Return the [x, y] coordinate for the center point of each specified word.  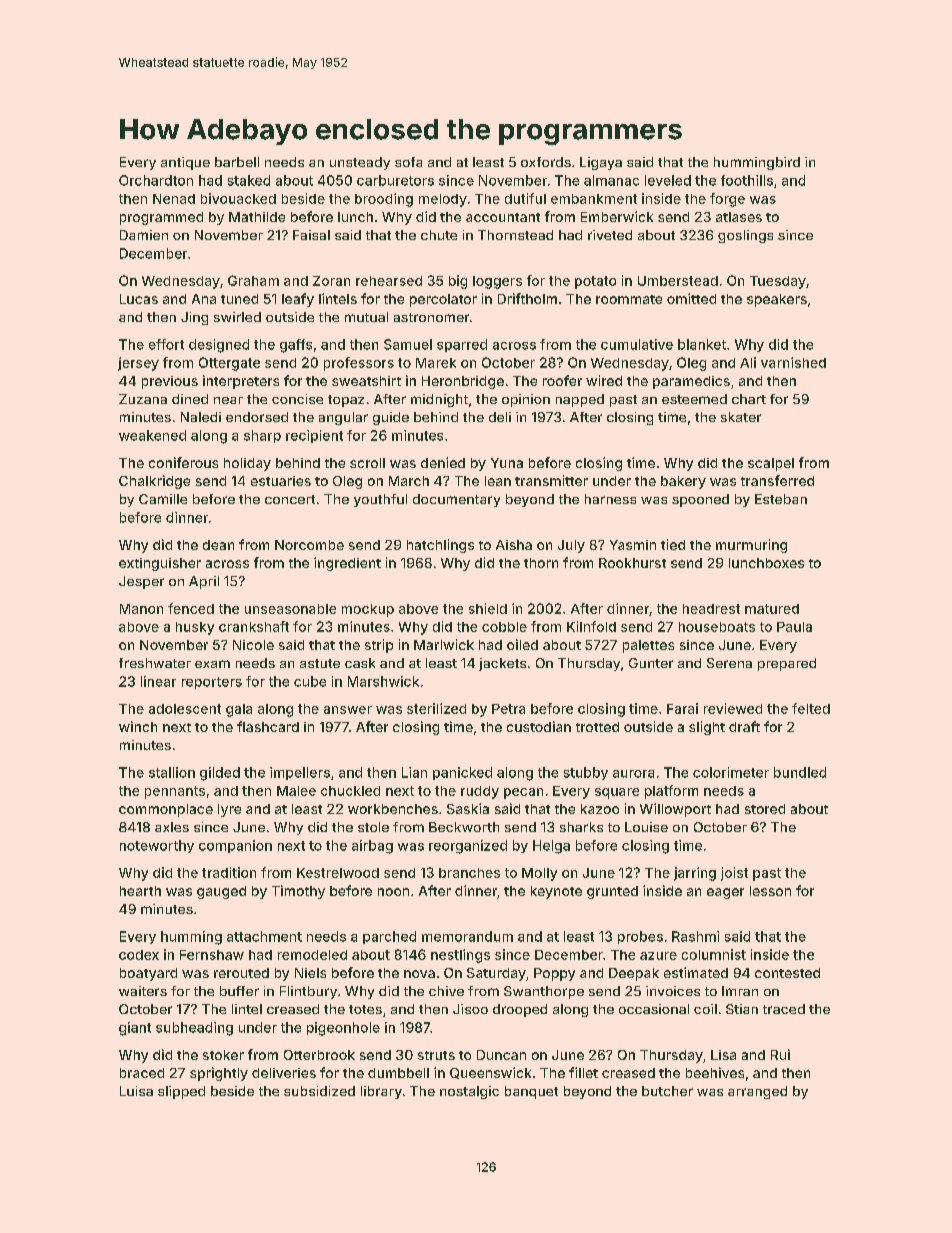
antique [185, 163]
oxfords [546, 162]
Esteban [781, 499]
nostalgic [469, 1092]
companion [235, 846]
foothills [747, 180]
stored [765, 809]
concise [297, 399]
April [204, 582]
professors [359, 364]
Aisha [514, 545]
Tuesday [778, 282]
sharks [581, 827]
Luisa [136, 1091]
